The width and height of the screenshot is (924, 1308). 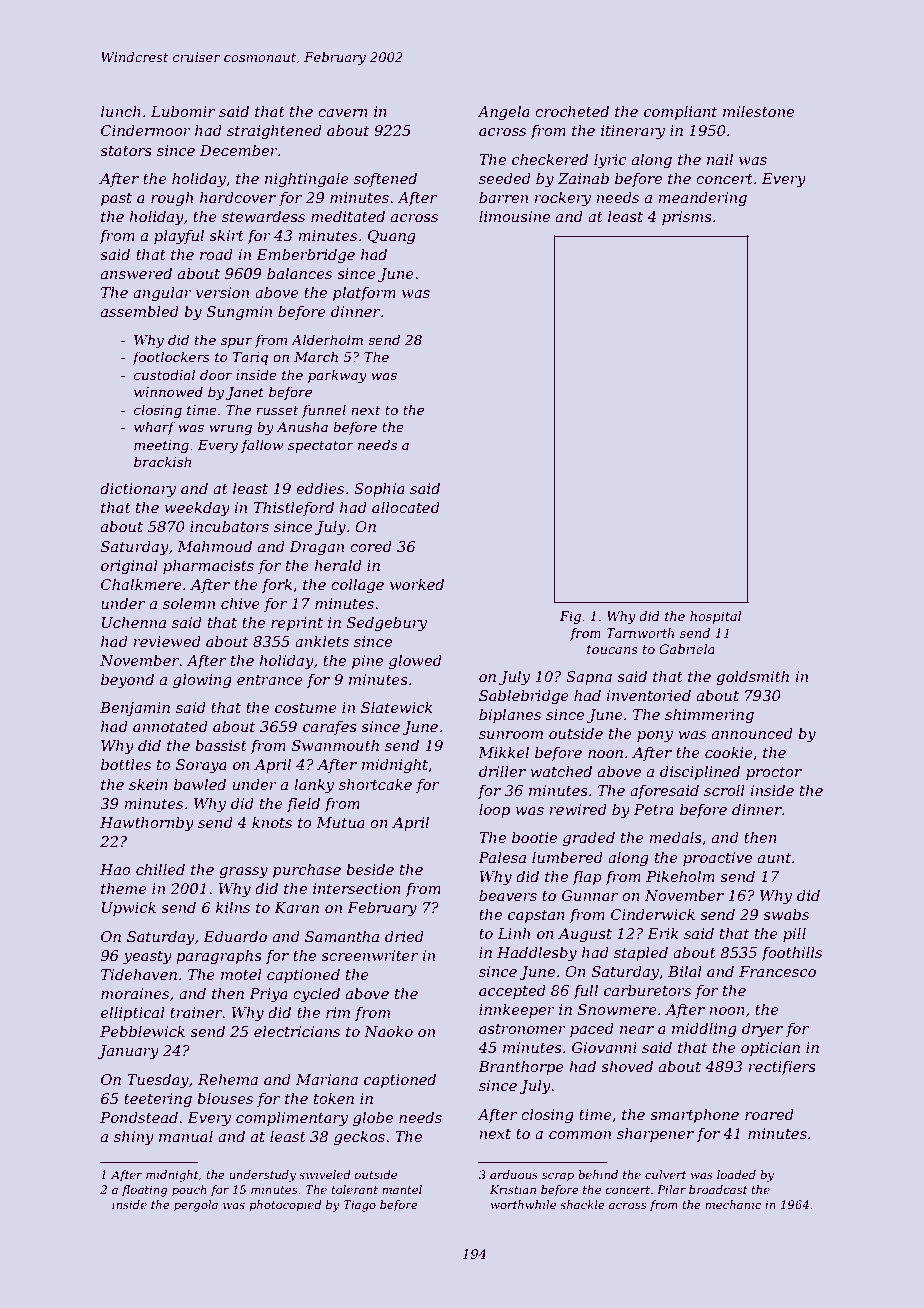 What do you see at coordinates (716, 617) in the screenshot?
I see `hospital` at bounding box center [716, 617].
